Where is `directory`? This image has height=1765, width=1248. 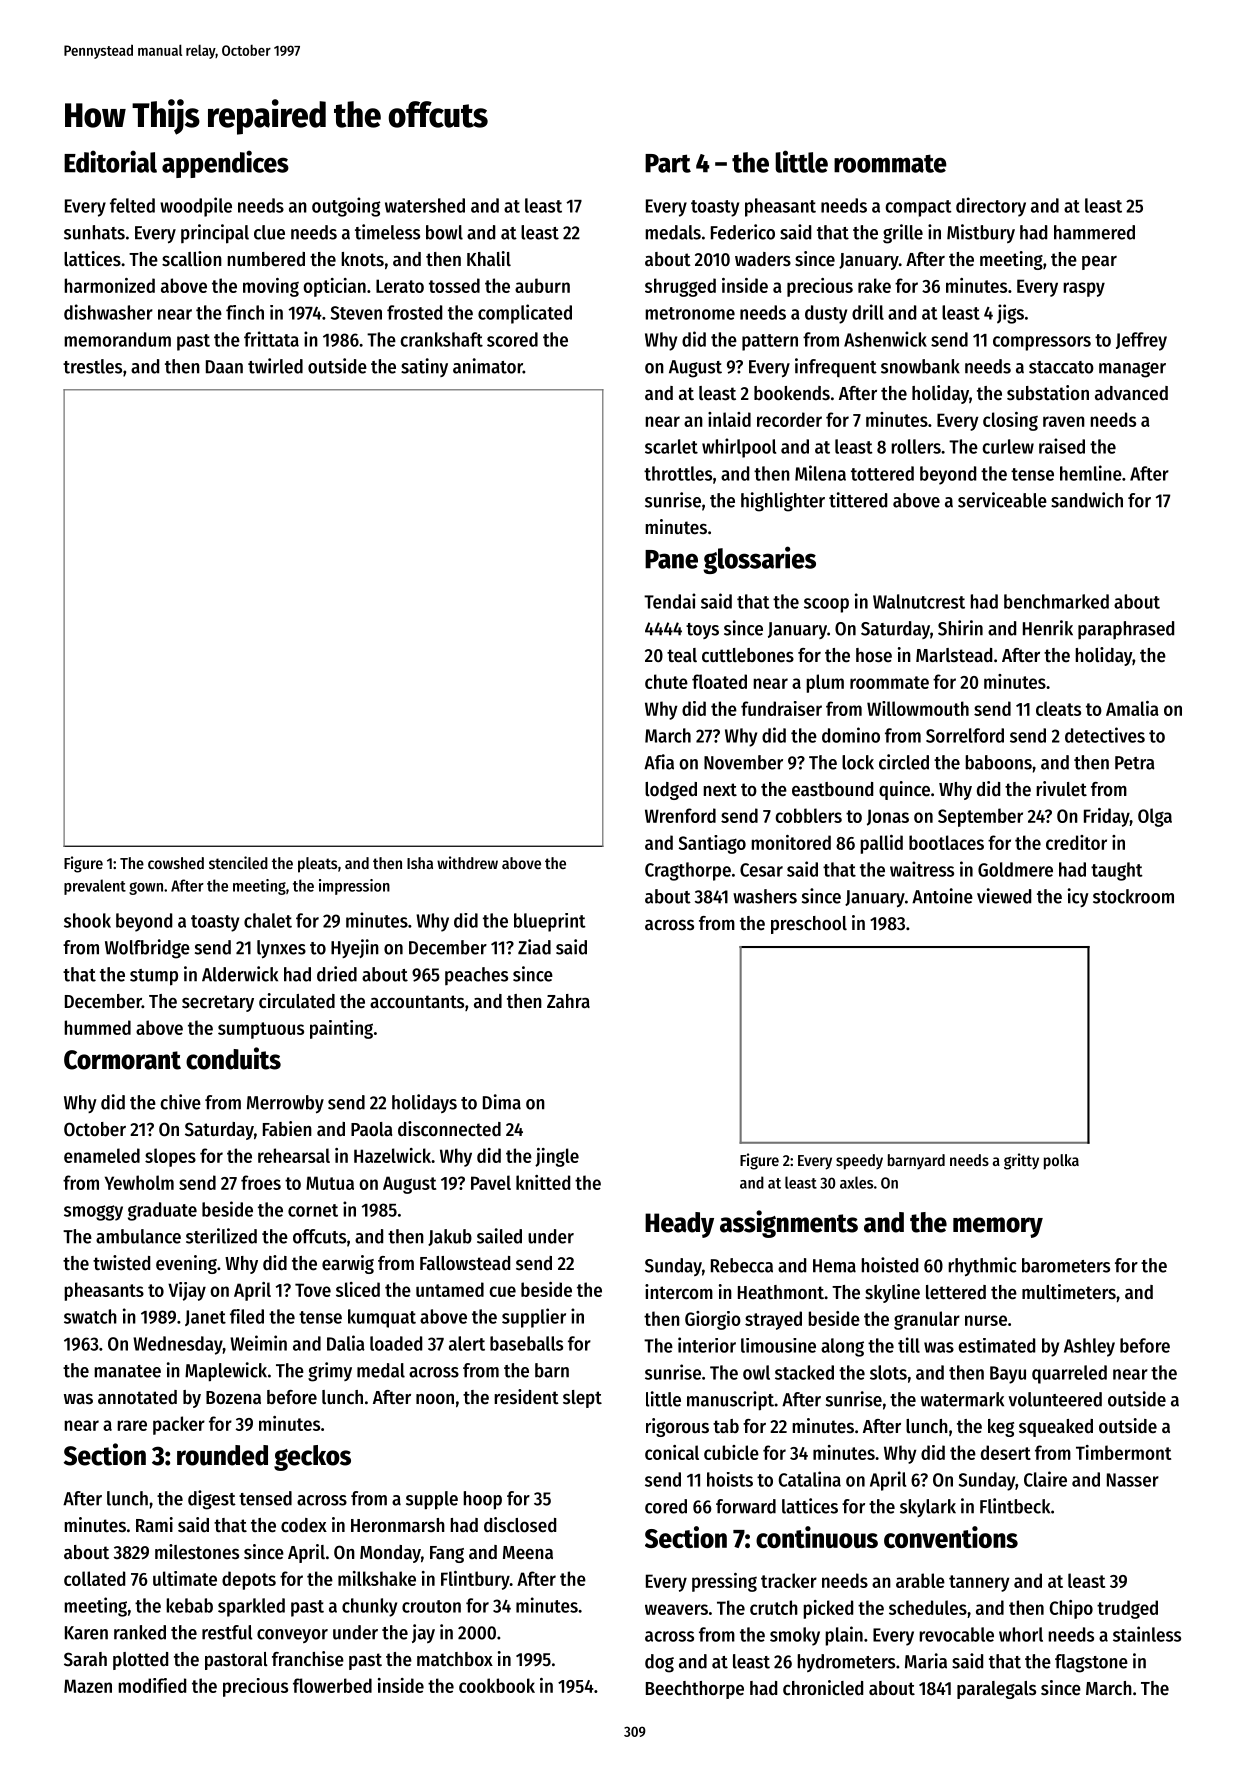
directory is located at coordinates (991, 207).
